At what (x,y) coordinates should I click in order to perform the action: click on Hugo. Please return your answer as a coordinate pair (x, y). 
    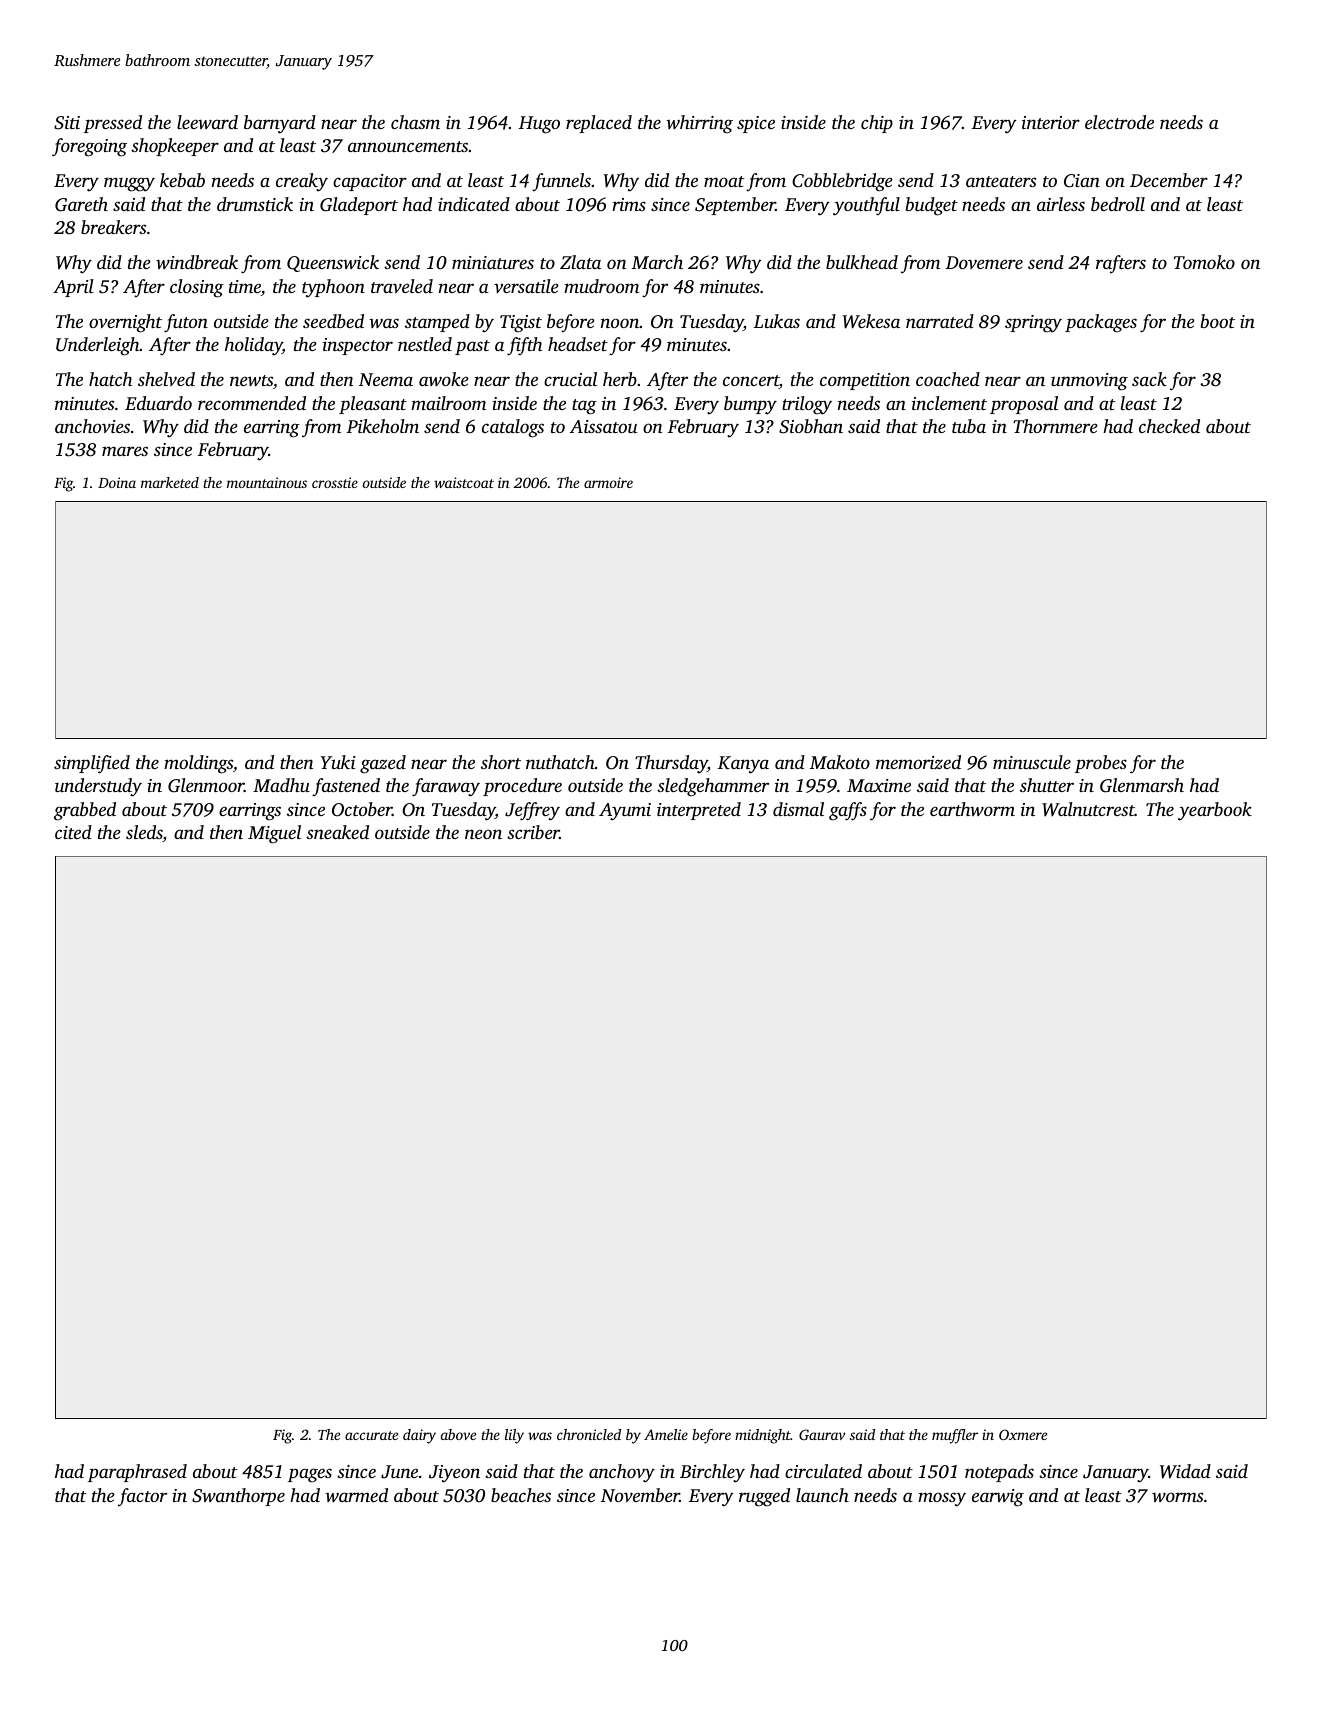
    Looking at the image, I should click on (539, 125).
